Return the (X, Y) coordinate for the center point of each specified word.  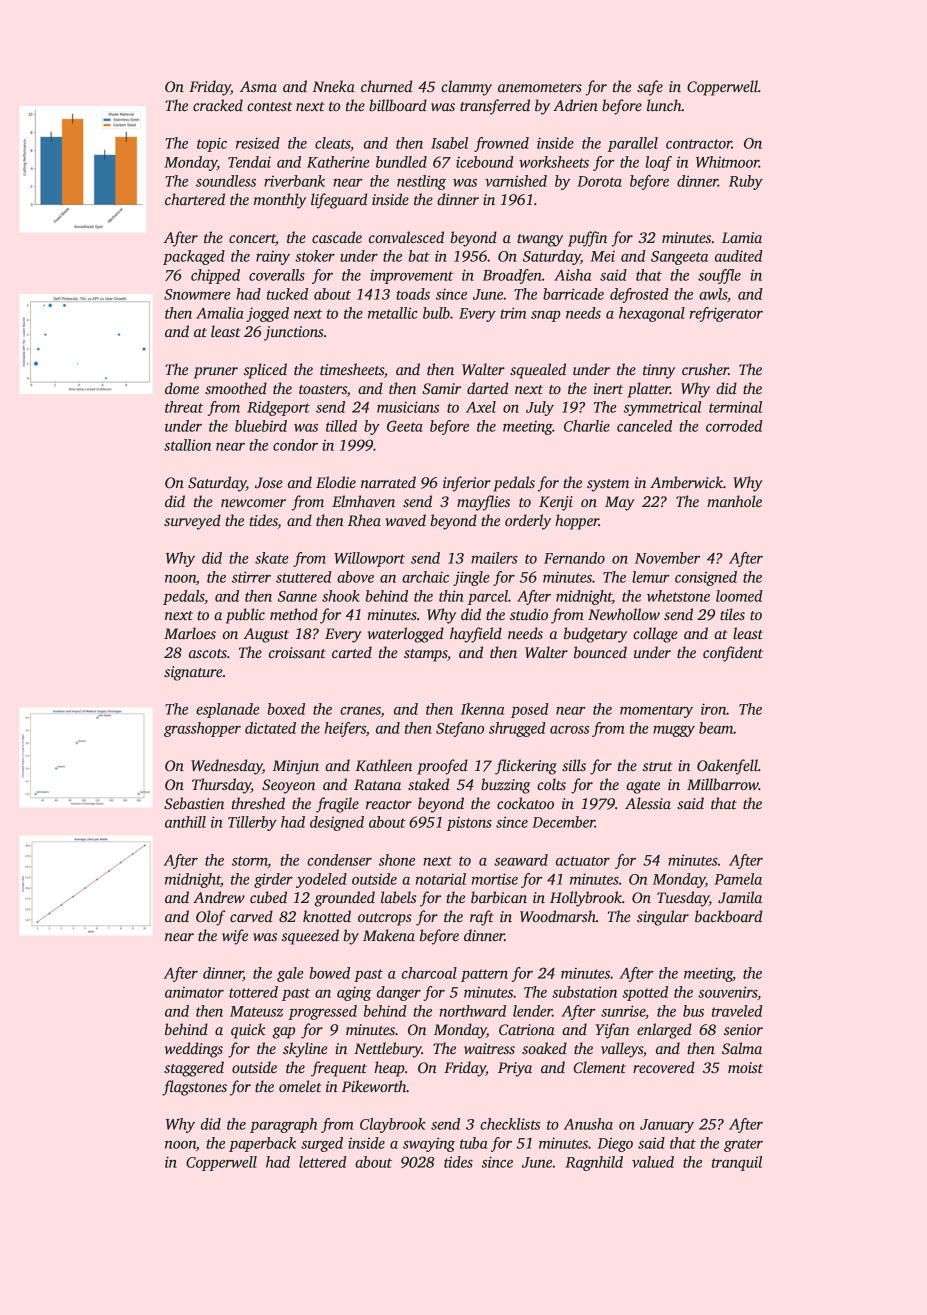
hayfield (476, 635)
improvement (411, 277)
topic (212, 144)
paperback (262, 1144)
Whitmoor (727, 162)
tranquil (737, 1163)
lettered (323, 1162)
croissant (297, 652)
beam (716, 728)
